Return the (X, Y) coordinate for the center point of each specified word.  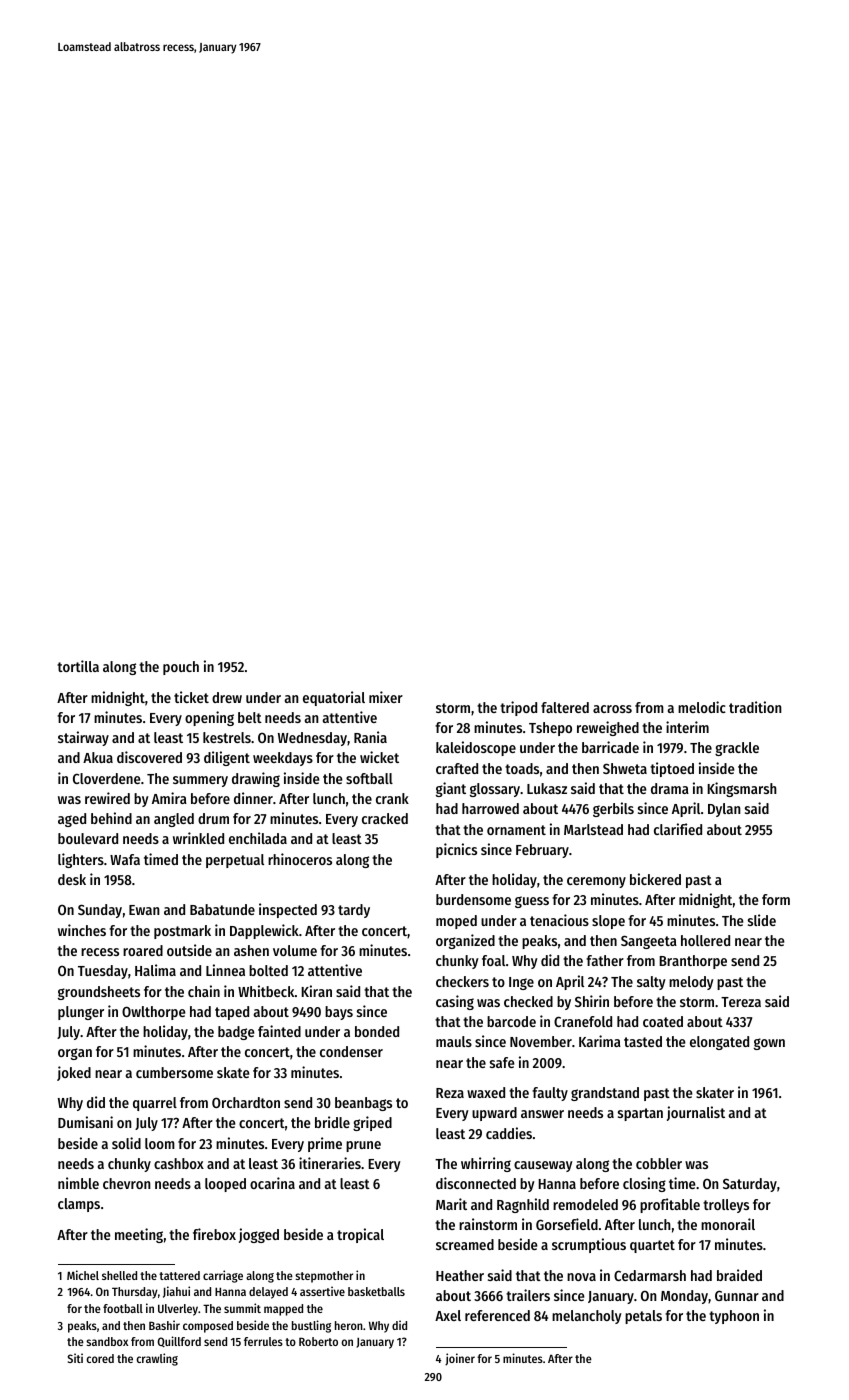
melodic (702, 707)
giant (451, 789)
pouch (181, 668)
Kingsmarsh (742, 789)
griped (372, 1123)
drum (213, 818)
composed (208, 1327)
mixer (386, 697)
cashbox (179, 1163)
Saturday (750, 1185)
